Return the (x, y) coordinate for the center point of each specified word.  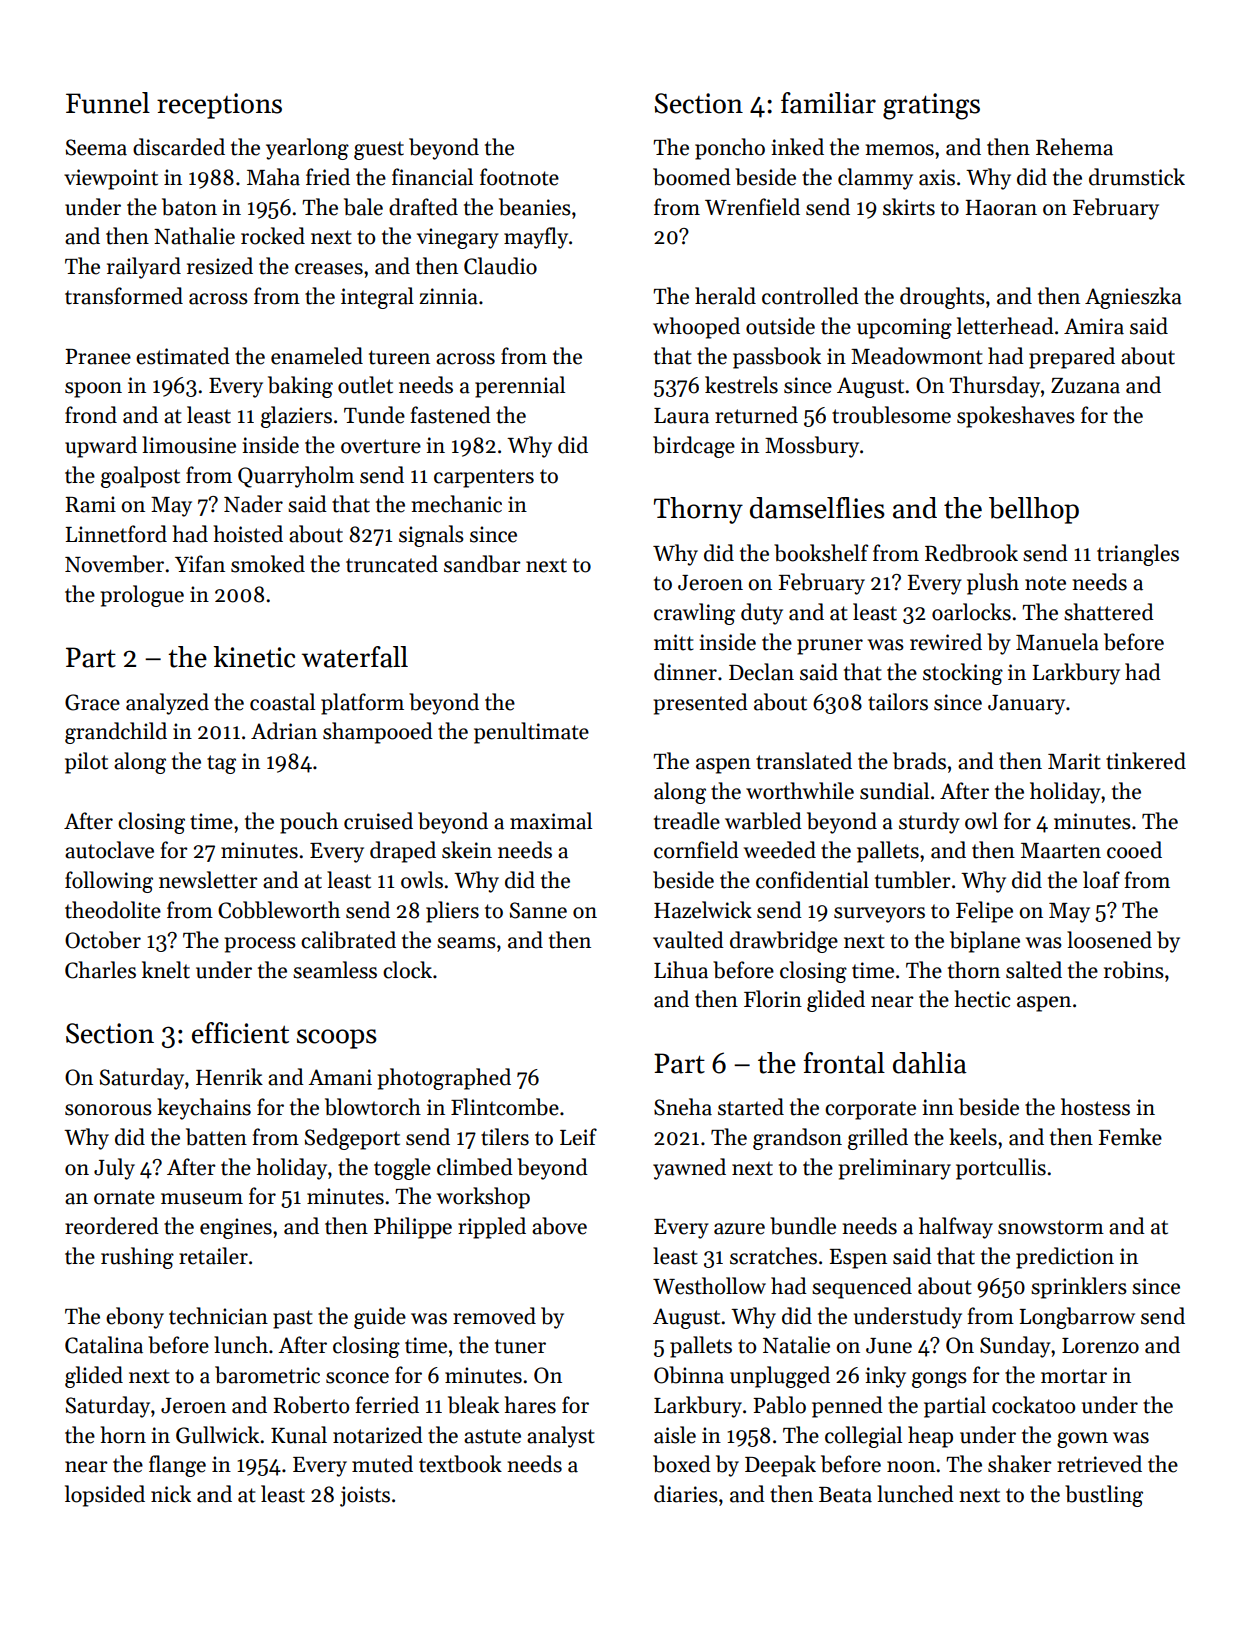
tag (221, 764)
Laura (681, 416)
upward (101, 447)
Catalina (104, 1345)
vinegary (458, 238)
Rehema (1074, 147)
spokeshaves (1016, 417)
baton (189, 207)
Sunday (1015, 1347)
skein (467, 850)
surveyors (879, 915)
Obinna (689, 1375)
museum (202, 1199)
